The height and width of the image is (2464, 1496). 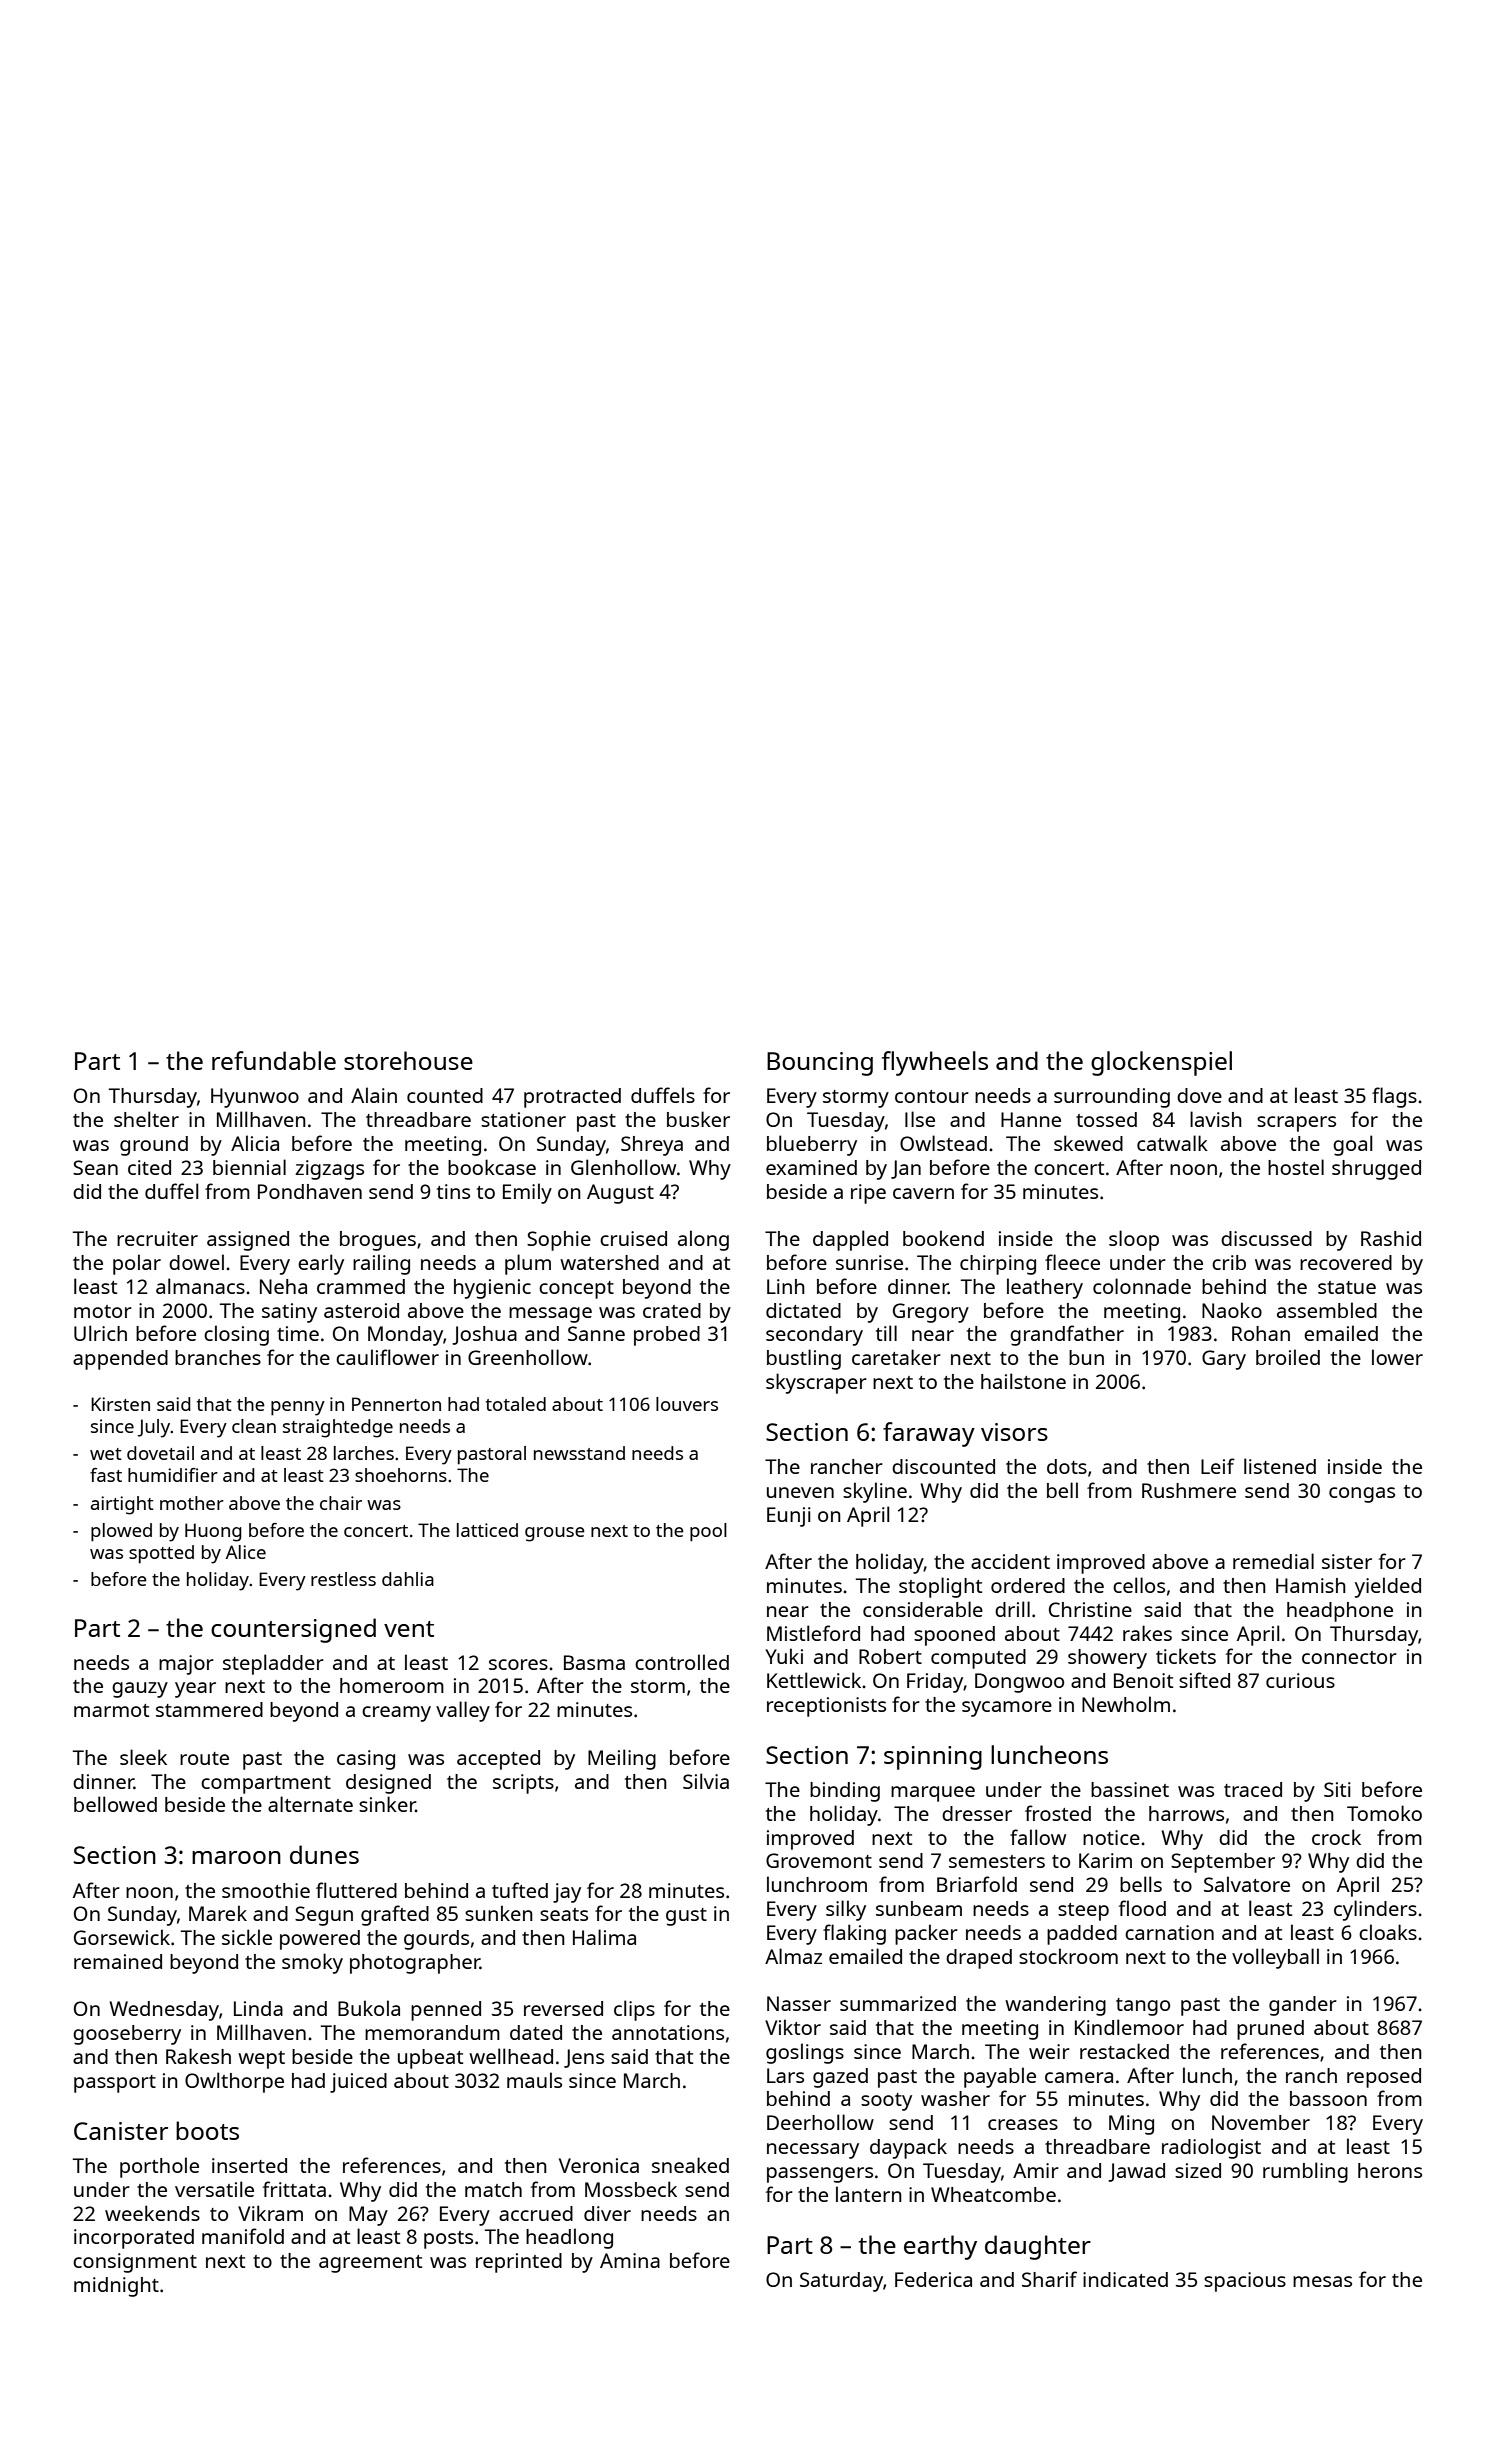 I want to click on bun, so click(x=1086, y=1357).
